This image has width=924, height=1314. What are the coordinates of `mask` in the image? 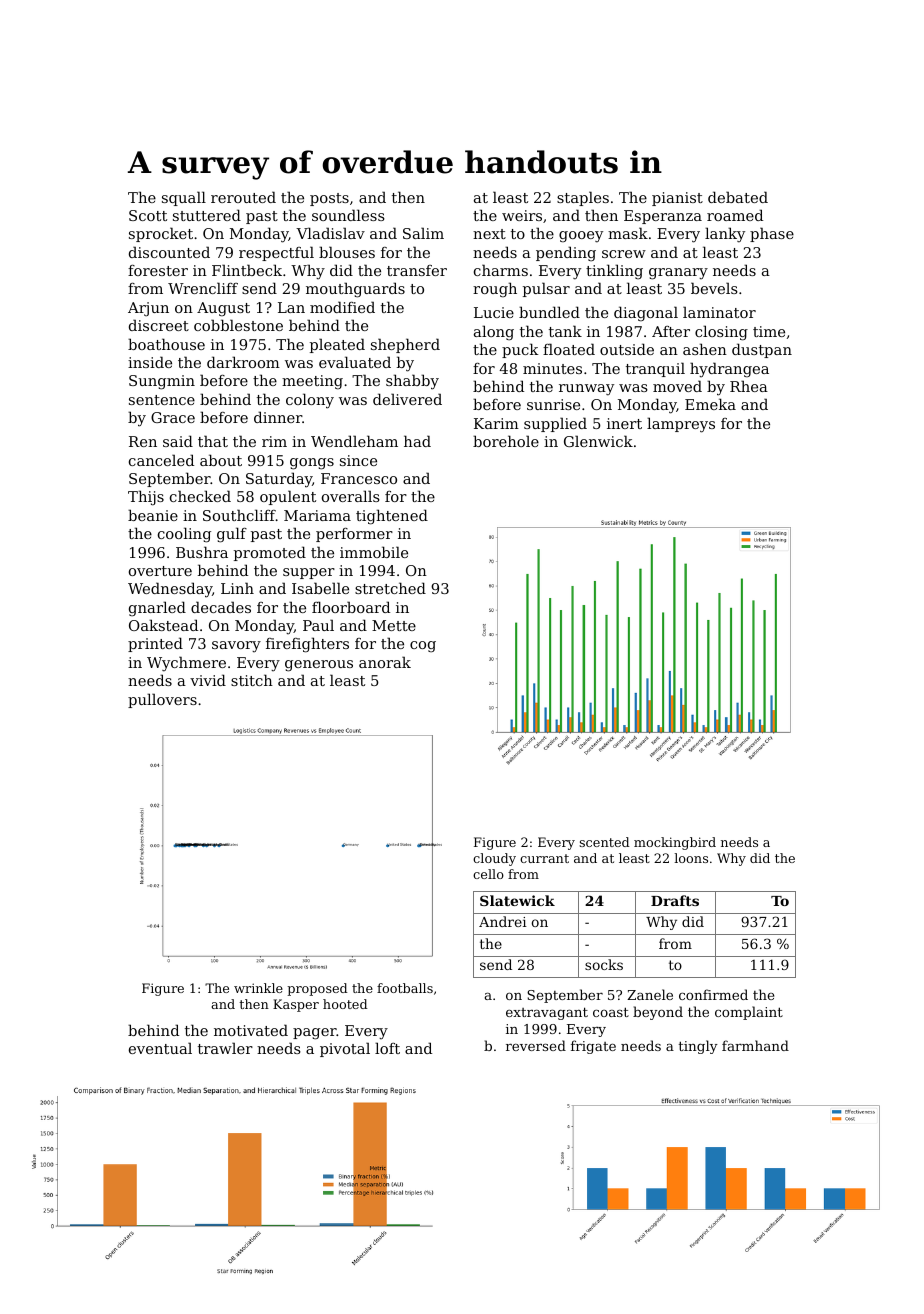 It's located at (628, 233).
